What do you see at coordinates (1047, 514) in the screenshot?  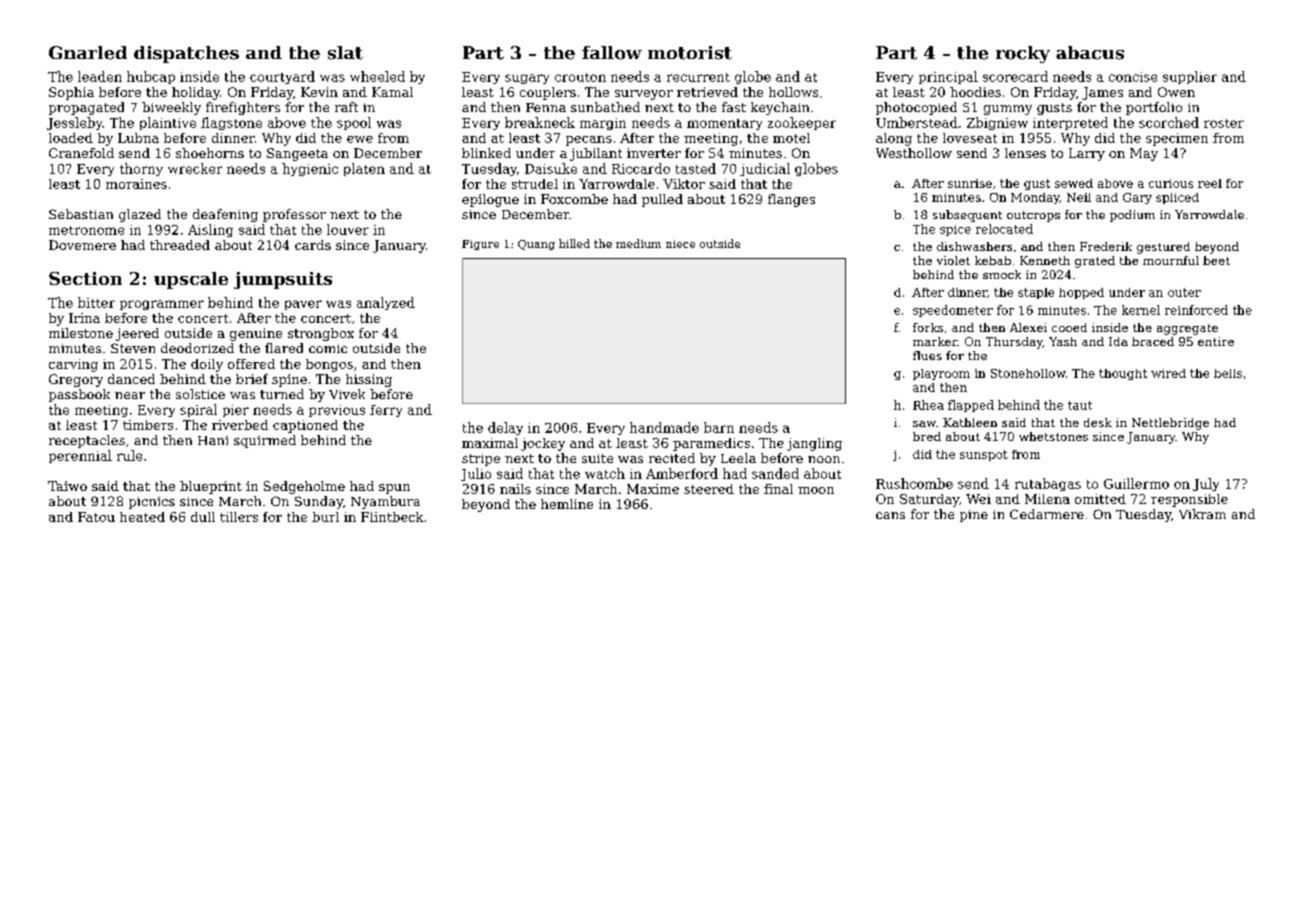 I see `Cedarmere` at bounding box center [1047, 514].
